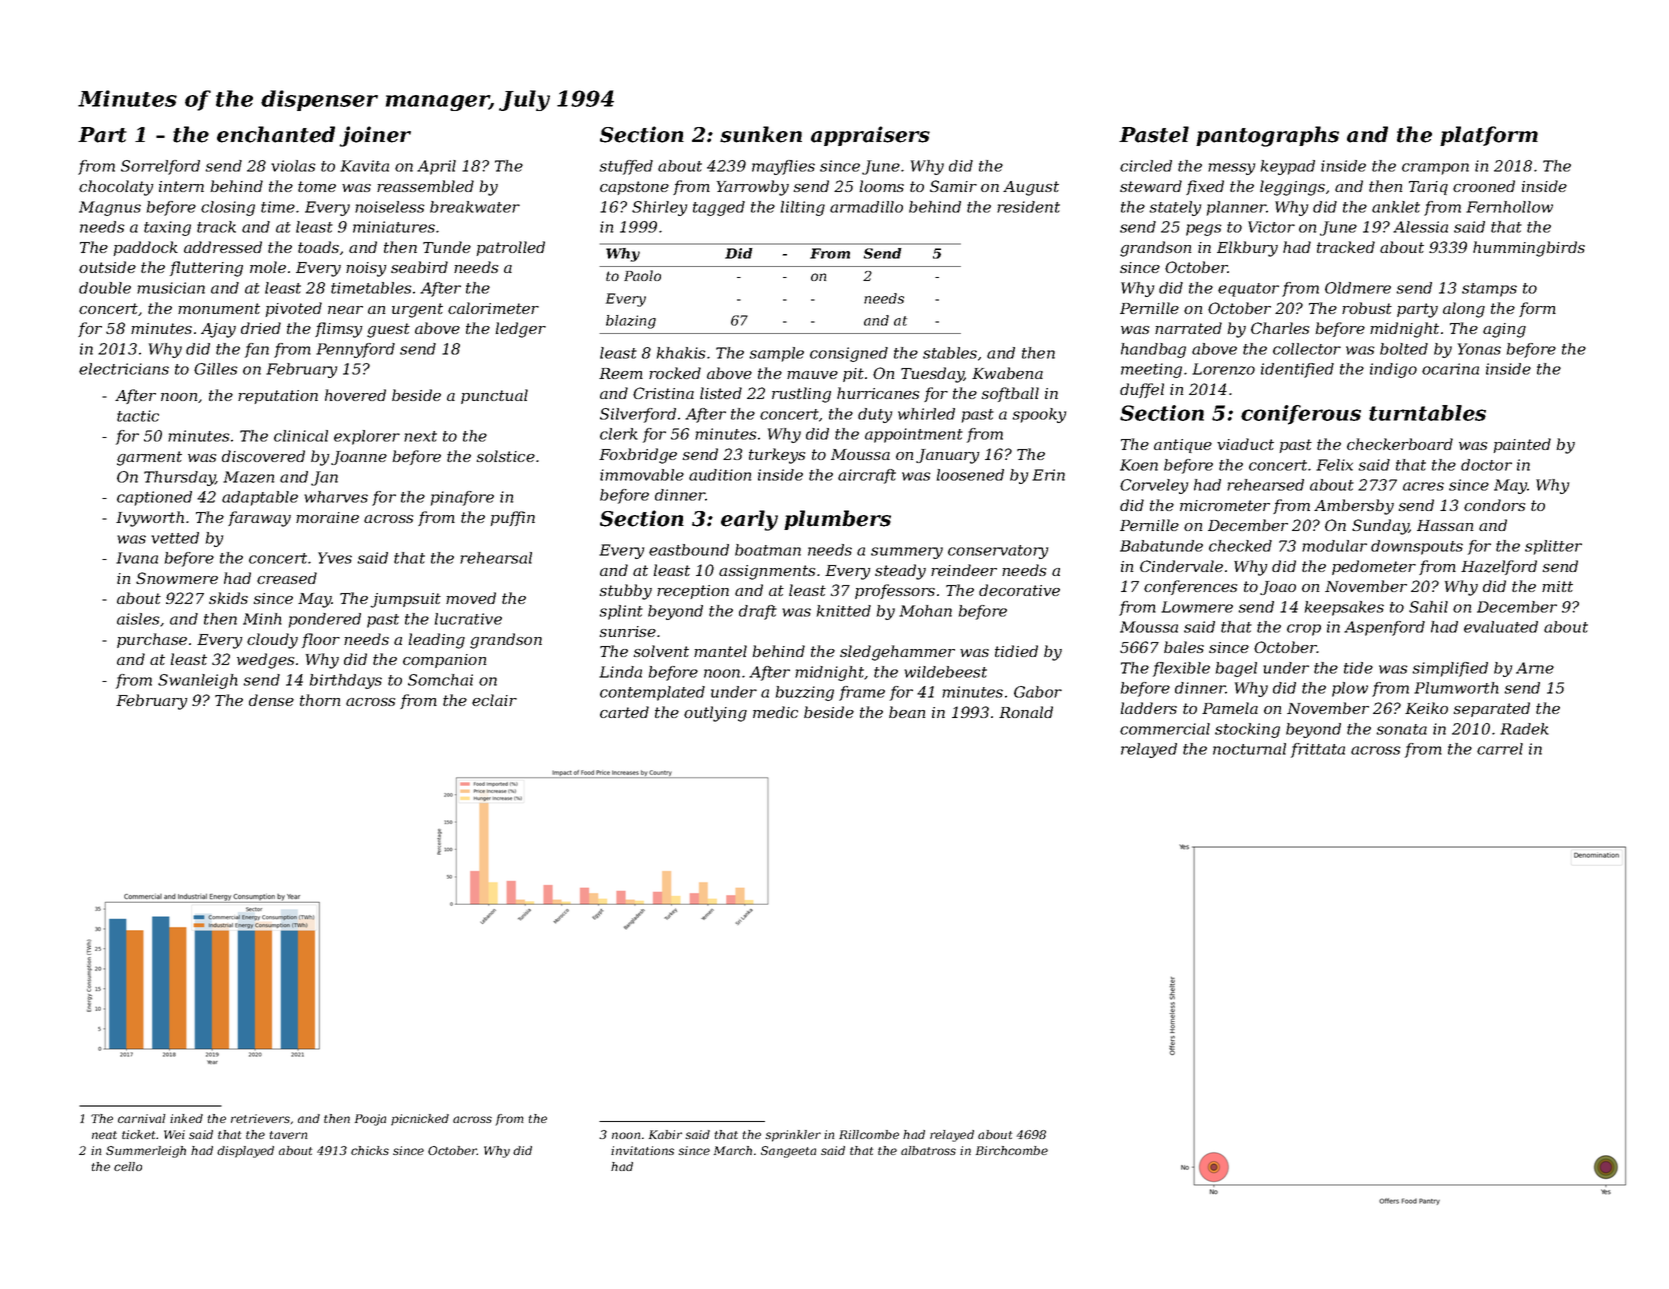  I want to click on toads, so click(318, 247).
